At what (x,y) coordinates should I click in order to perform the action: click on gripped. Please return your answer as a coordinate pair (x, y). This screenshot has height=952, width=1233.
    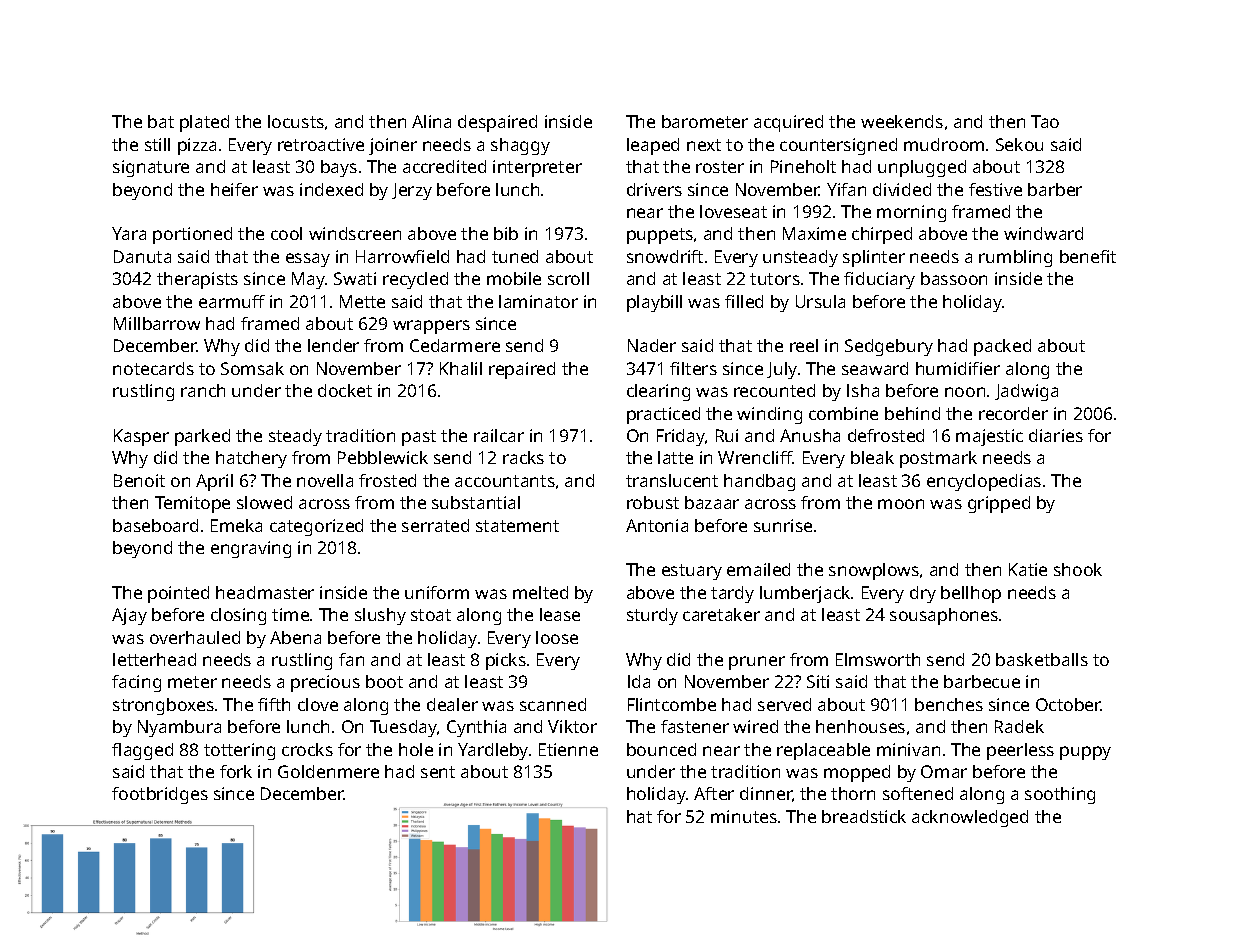
    Looking at the image, I should click on (999, 504).
